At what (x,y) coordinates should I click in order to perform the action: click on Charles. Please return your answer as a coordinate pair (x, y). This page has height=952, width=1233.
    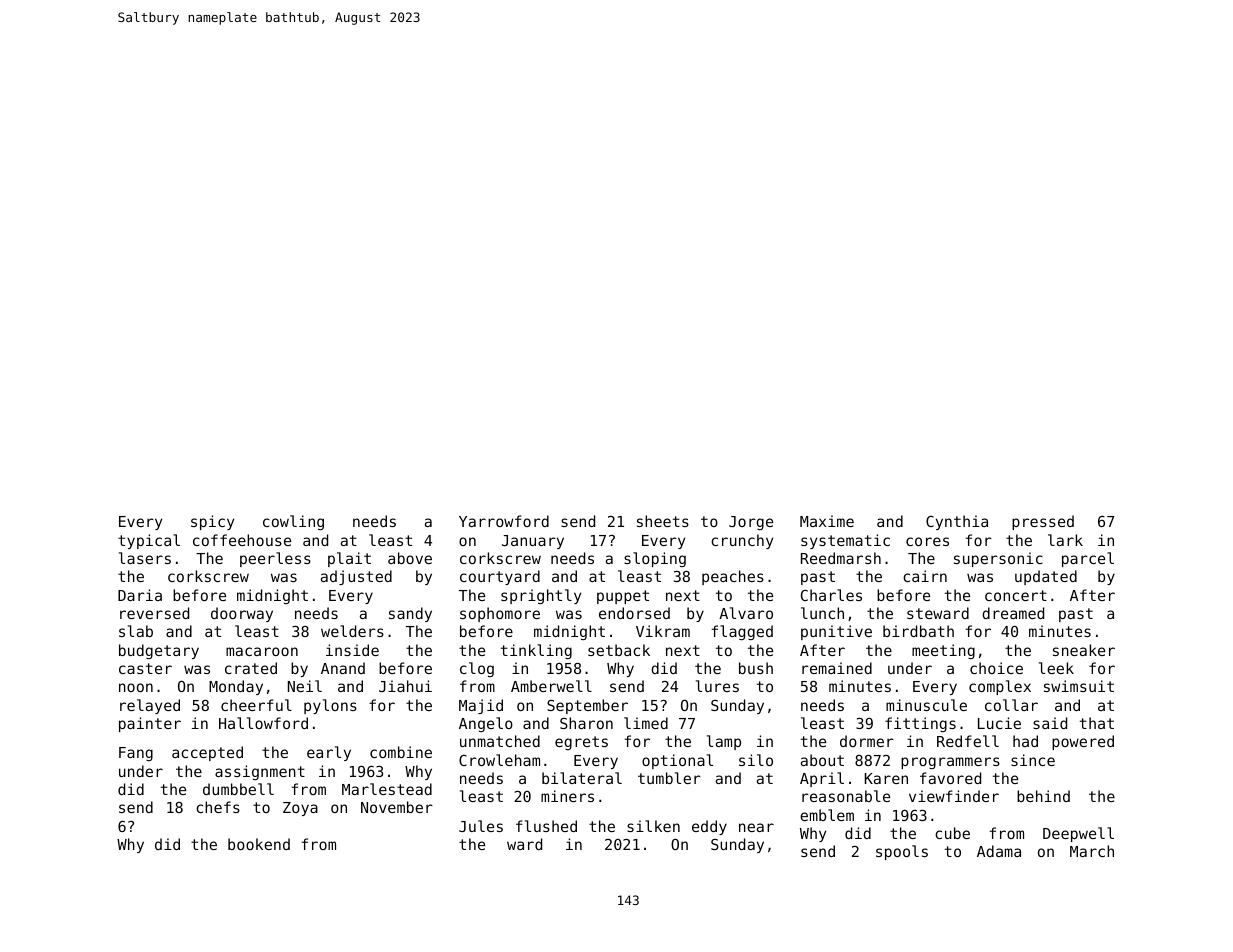
    Looking at the image, I should click on (831, 595).
